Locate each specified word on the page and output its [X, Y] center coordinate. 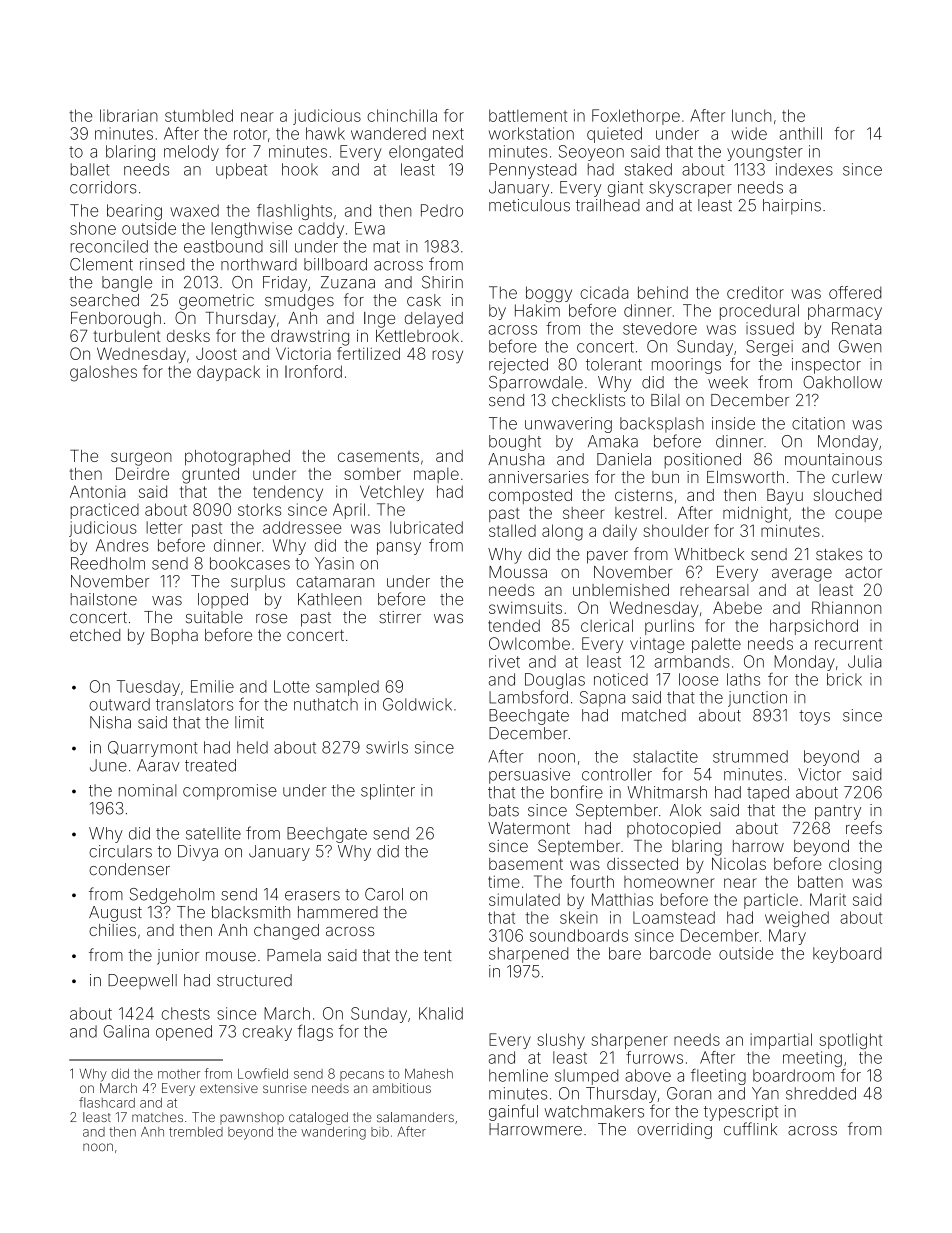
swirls [387, 747]
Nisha [110, 722]
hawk [325, 133]
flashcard [107, 1102]
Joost [216, 353]
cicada [604, 292]
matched [654, 715]
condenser [129, 869]
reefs [864, 827]
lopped [223, 601]
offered [855, 292]
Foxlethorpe [636, 117]
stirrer [400, 617]
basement [526, 864]
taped [768, 794]
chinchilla [402, 115]
